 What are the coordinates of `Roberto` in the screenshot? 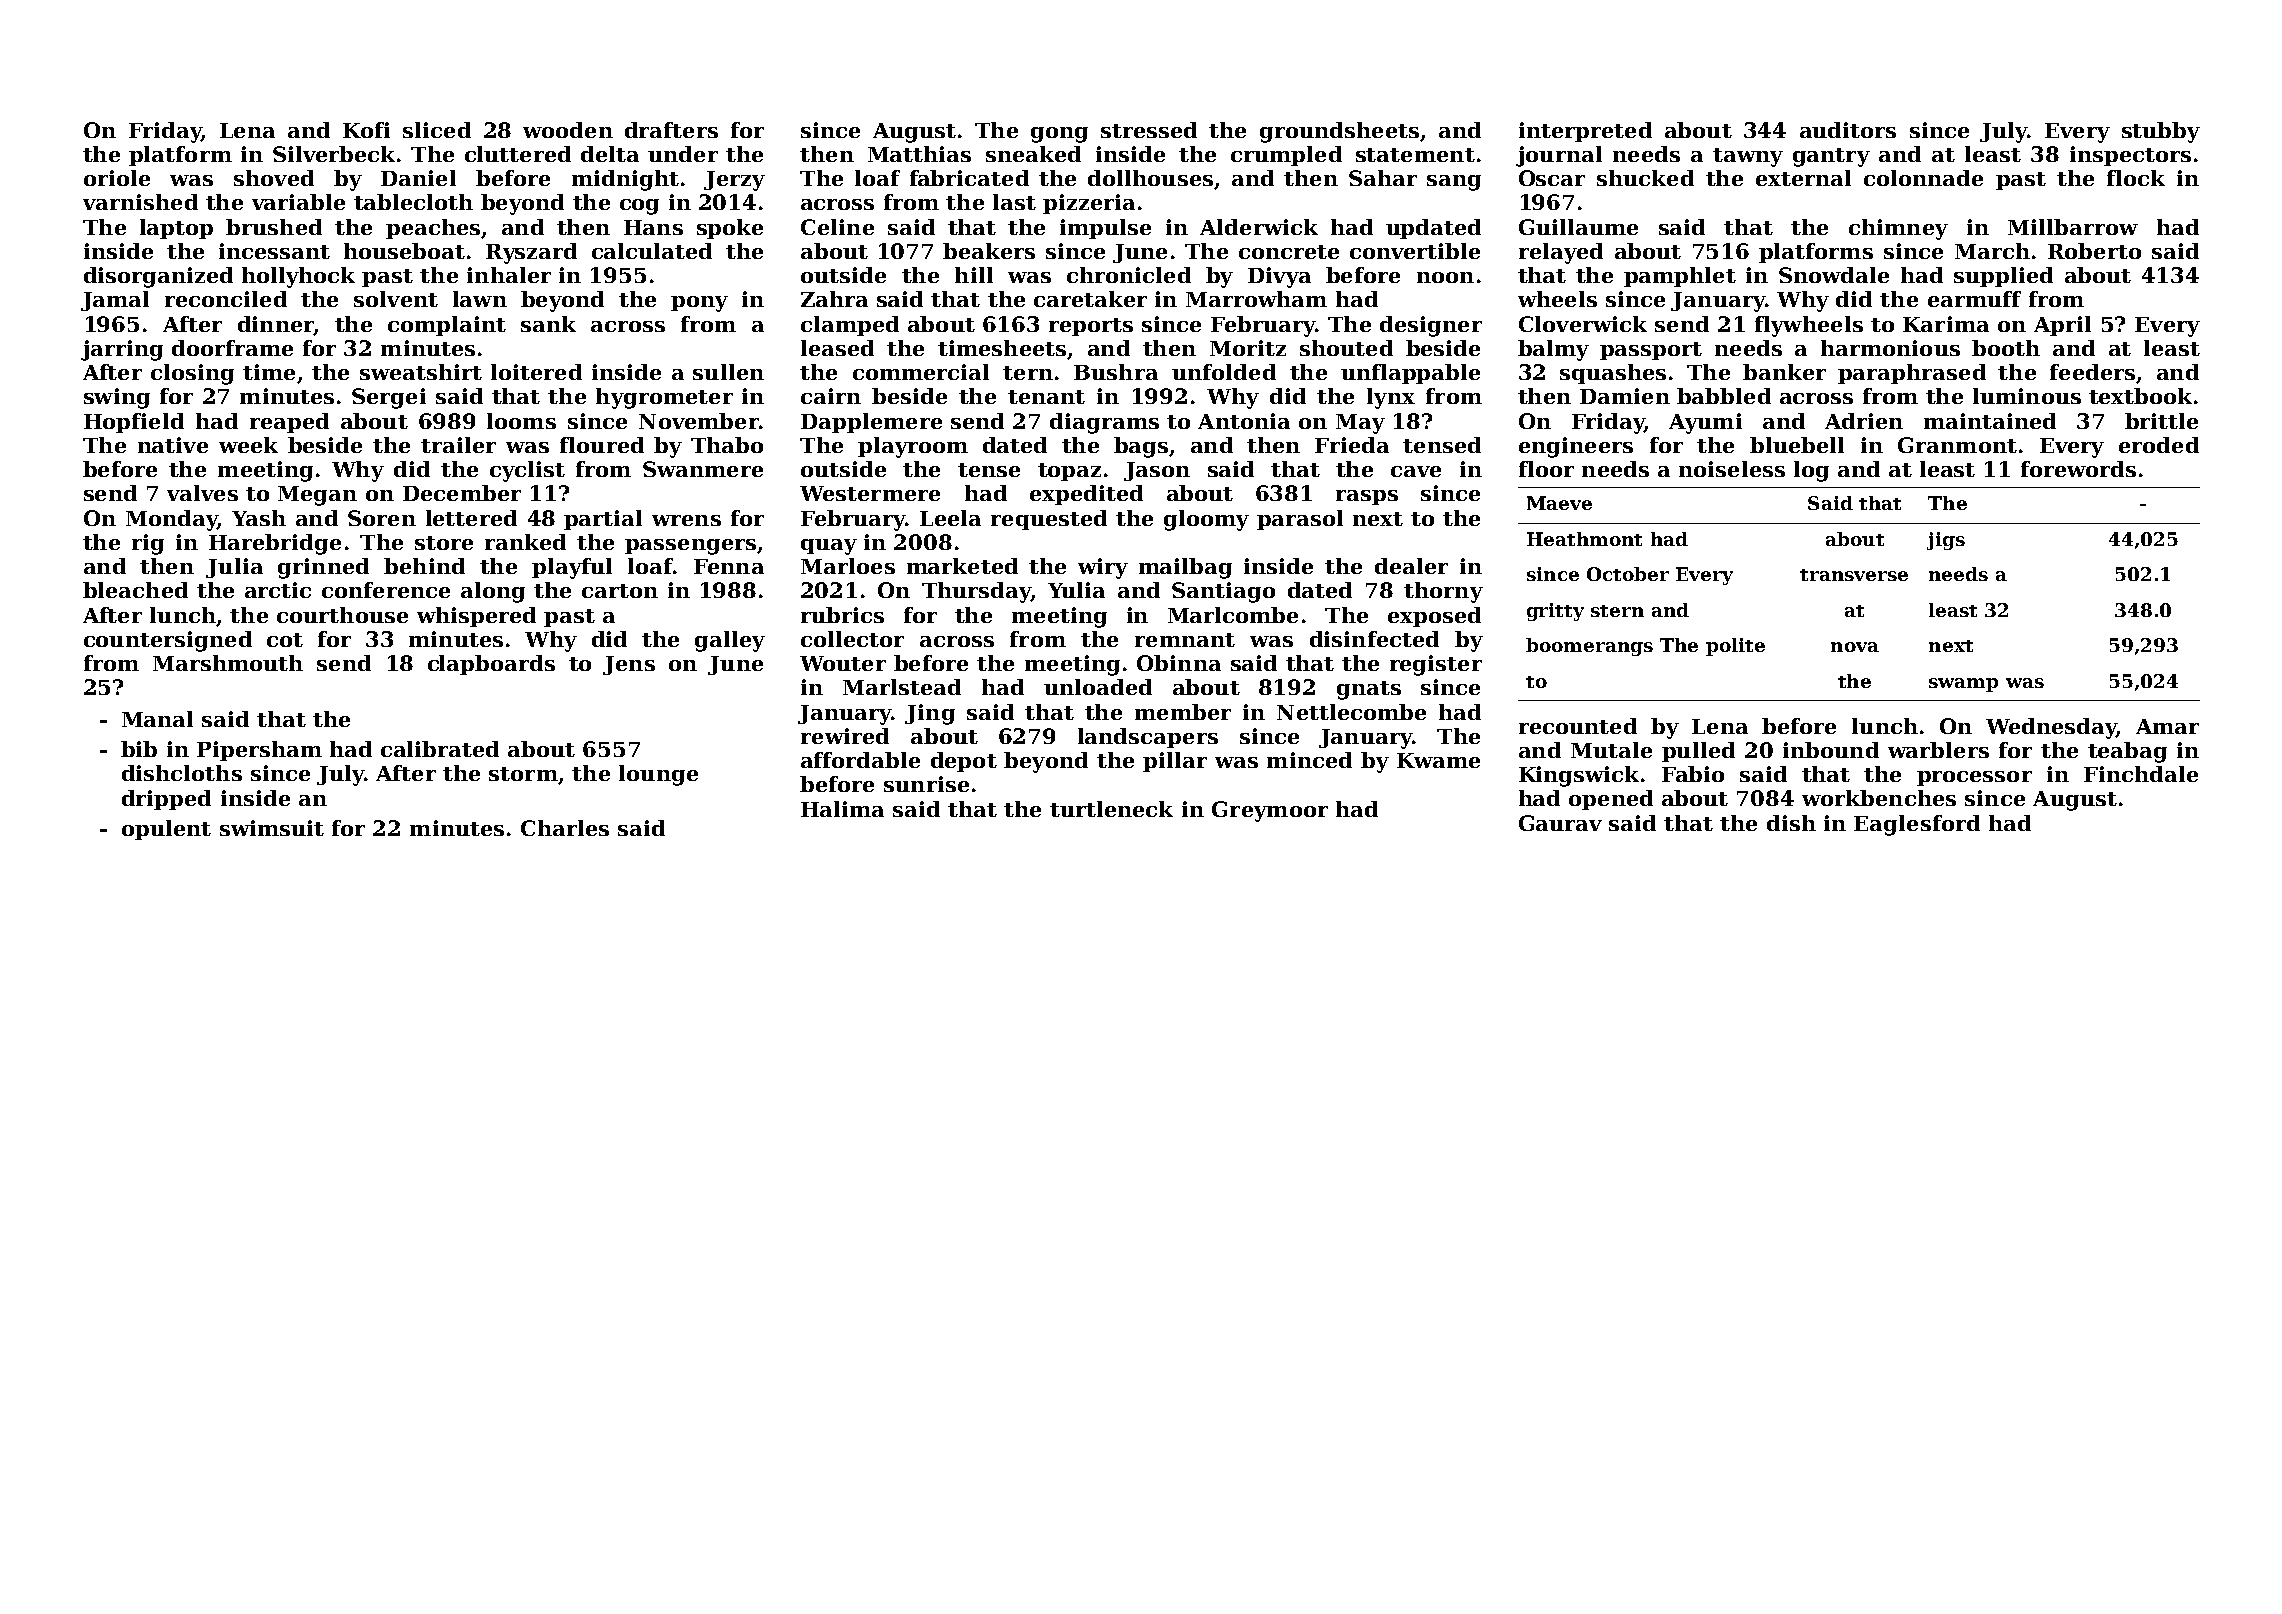 It's located at (2094, 251).
